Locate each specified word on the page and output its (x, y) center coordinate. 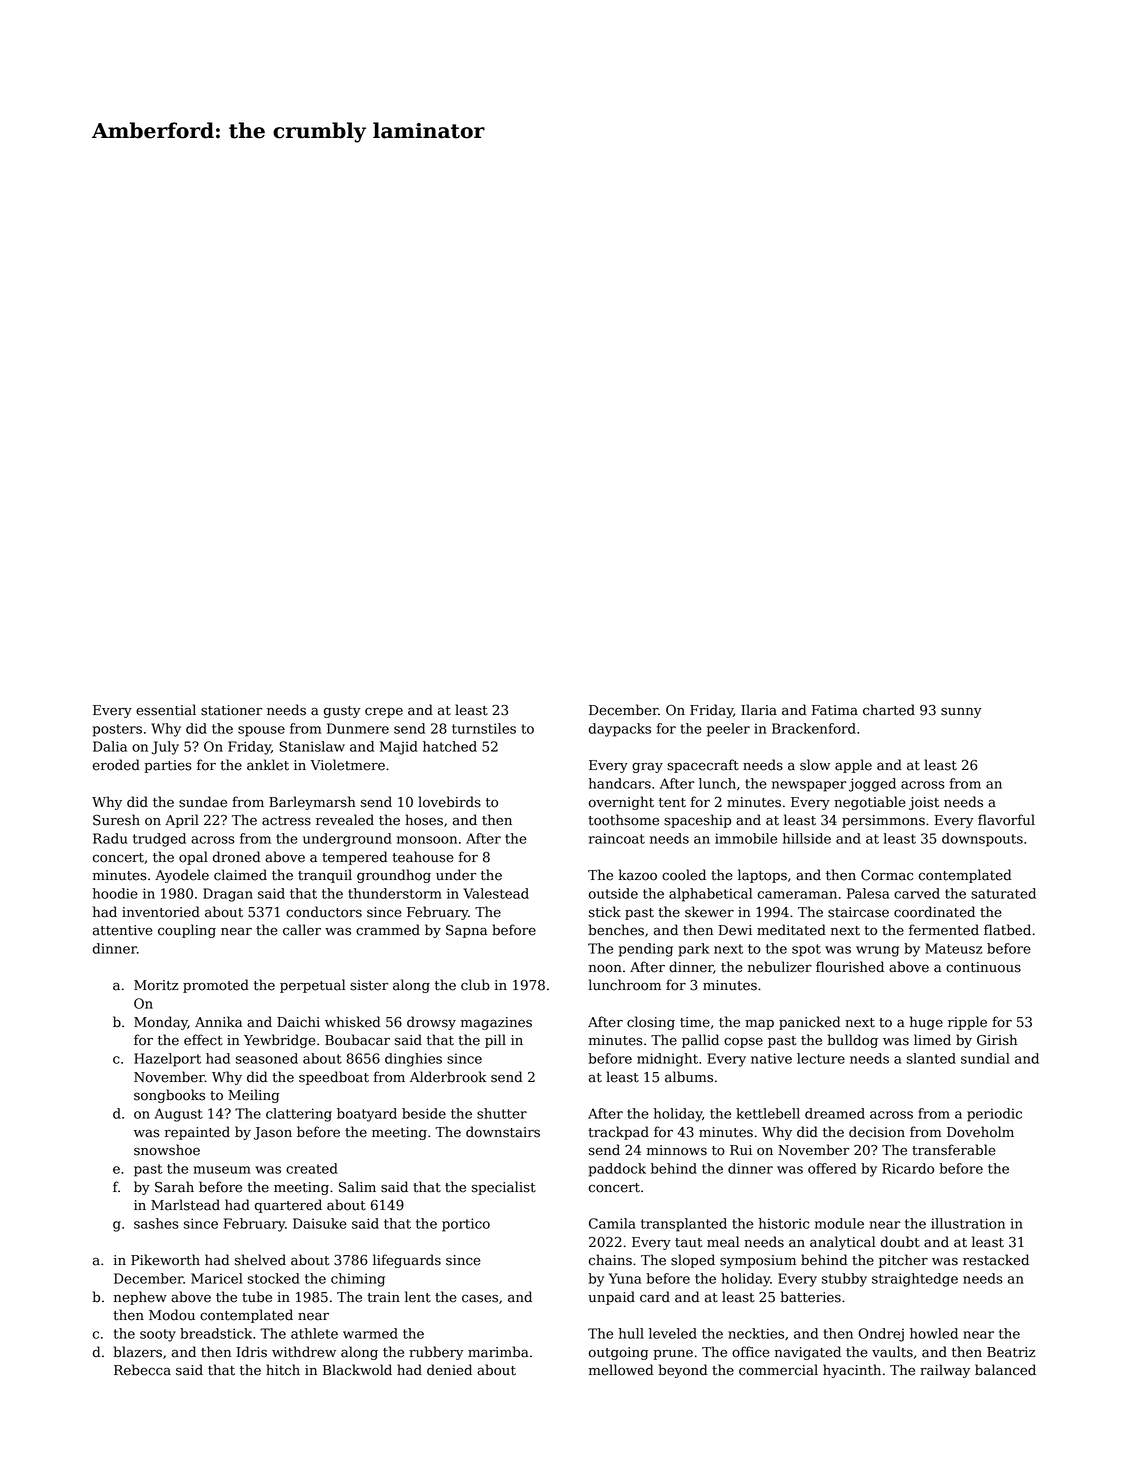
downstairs (503, 1132)
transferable (954, 1150)
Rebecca (142, 1370)
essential (166, 710)
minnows (677, 1150)
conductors (324, 912)
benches (616, 930)
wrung (877, 951)
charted (889, 710)
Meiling (253, 1096)
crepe (384, 712)
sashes (156, 1223)
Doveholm (980, 1132)
